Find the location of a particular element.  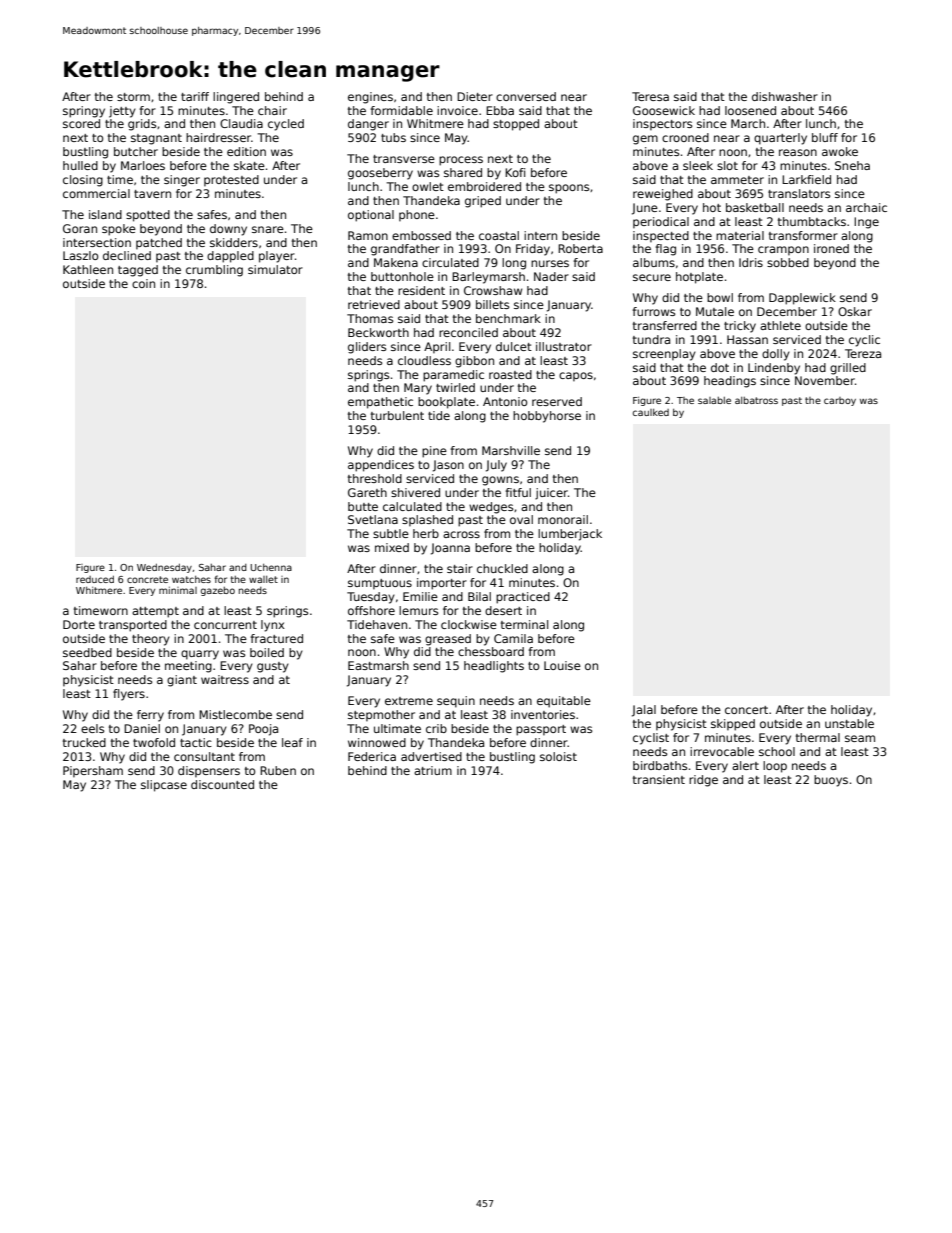

tariff is located at coordinates (195, 96).
